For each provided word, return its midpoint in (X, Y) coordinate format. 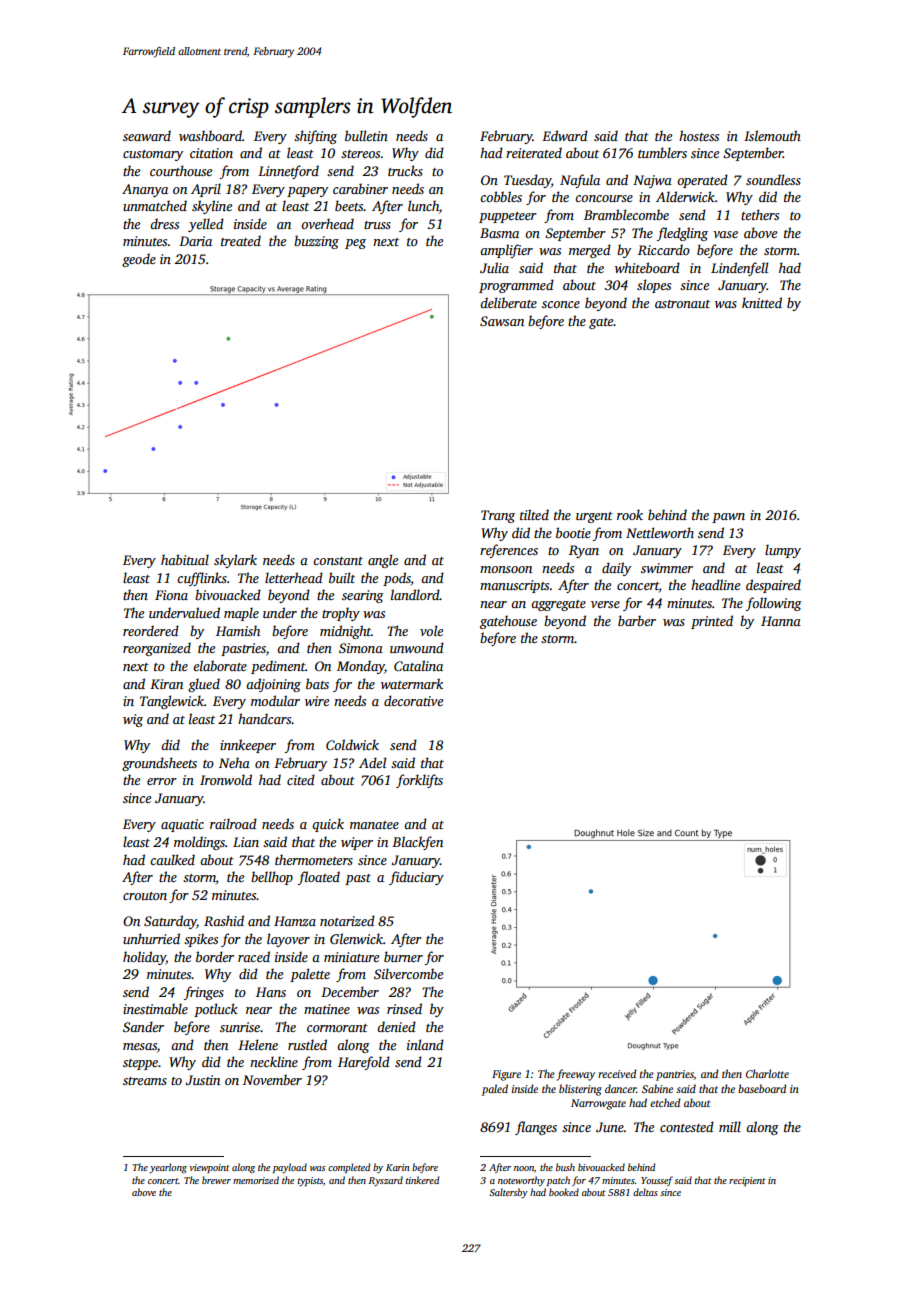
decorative (413, 700)
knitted (762, 302)
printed (712, 622)
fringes (204, 993)
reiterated (534, 152)
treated (241, 240)
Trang (498, 516)
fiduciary (416, 878)
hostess (699, 135)
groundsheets (159, 764)
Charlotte (767, 1073)
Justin (202, 1080)
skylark (235, 561)
